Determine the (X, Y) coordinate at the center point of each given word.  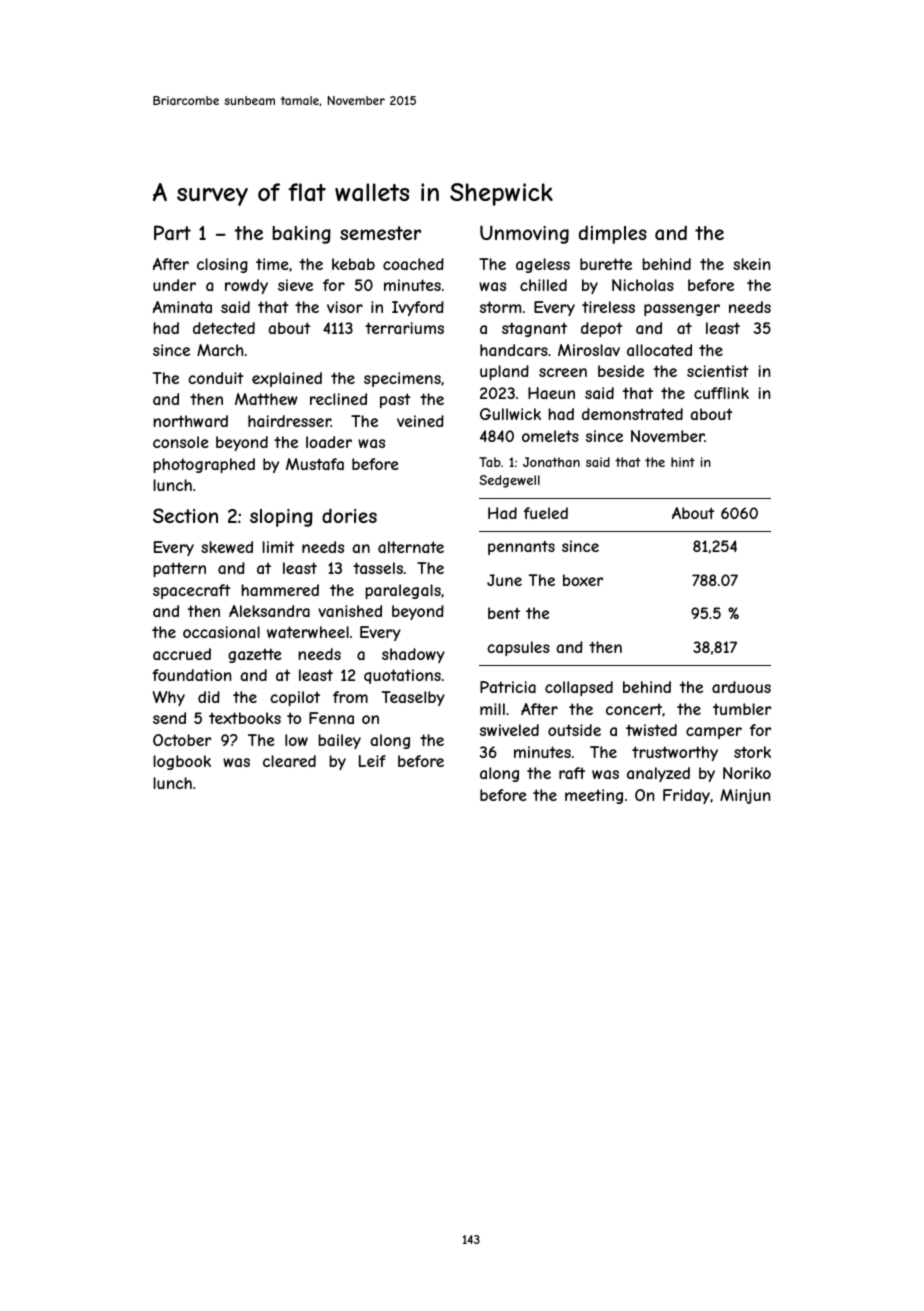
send (169, 718)
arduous (741, 687)
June (504, 580)
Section (185, 515)
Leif (372, 761)
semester (380, 233)
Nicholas (643, 285)
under (174, 285)
